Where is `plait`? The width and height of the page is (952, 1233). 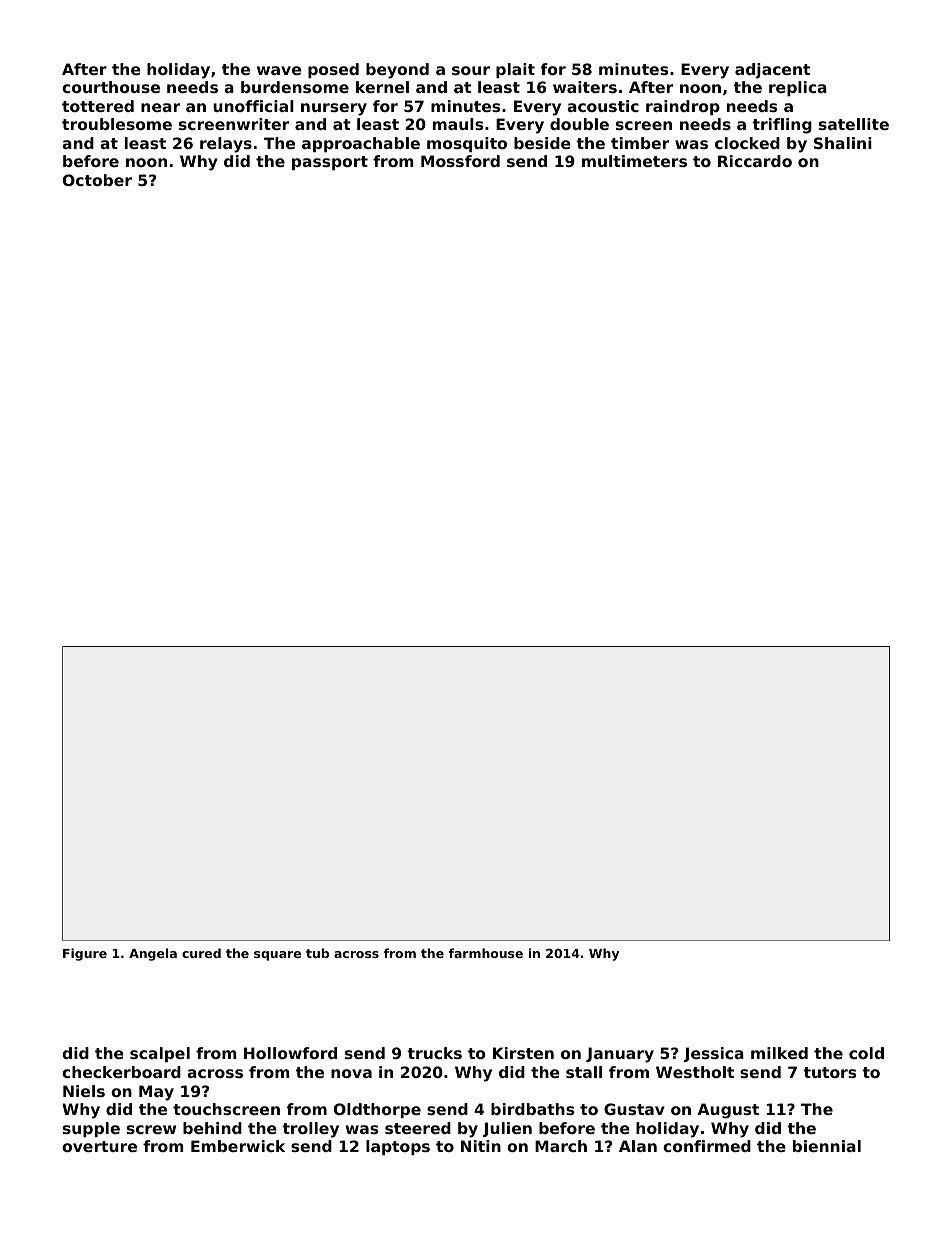
plait is located at coordinates (515, 70).
